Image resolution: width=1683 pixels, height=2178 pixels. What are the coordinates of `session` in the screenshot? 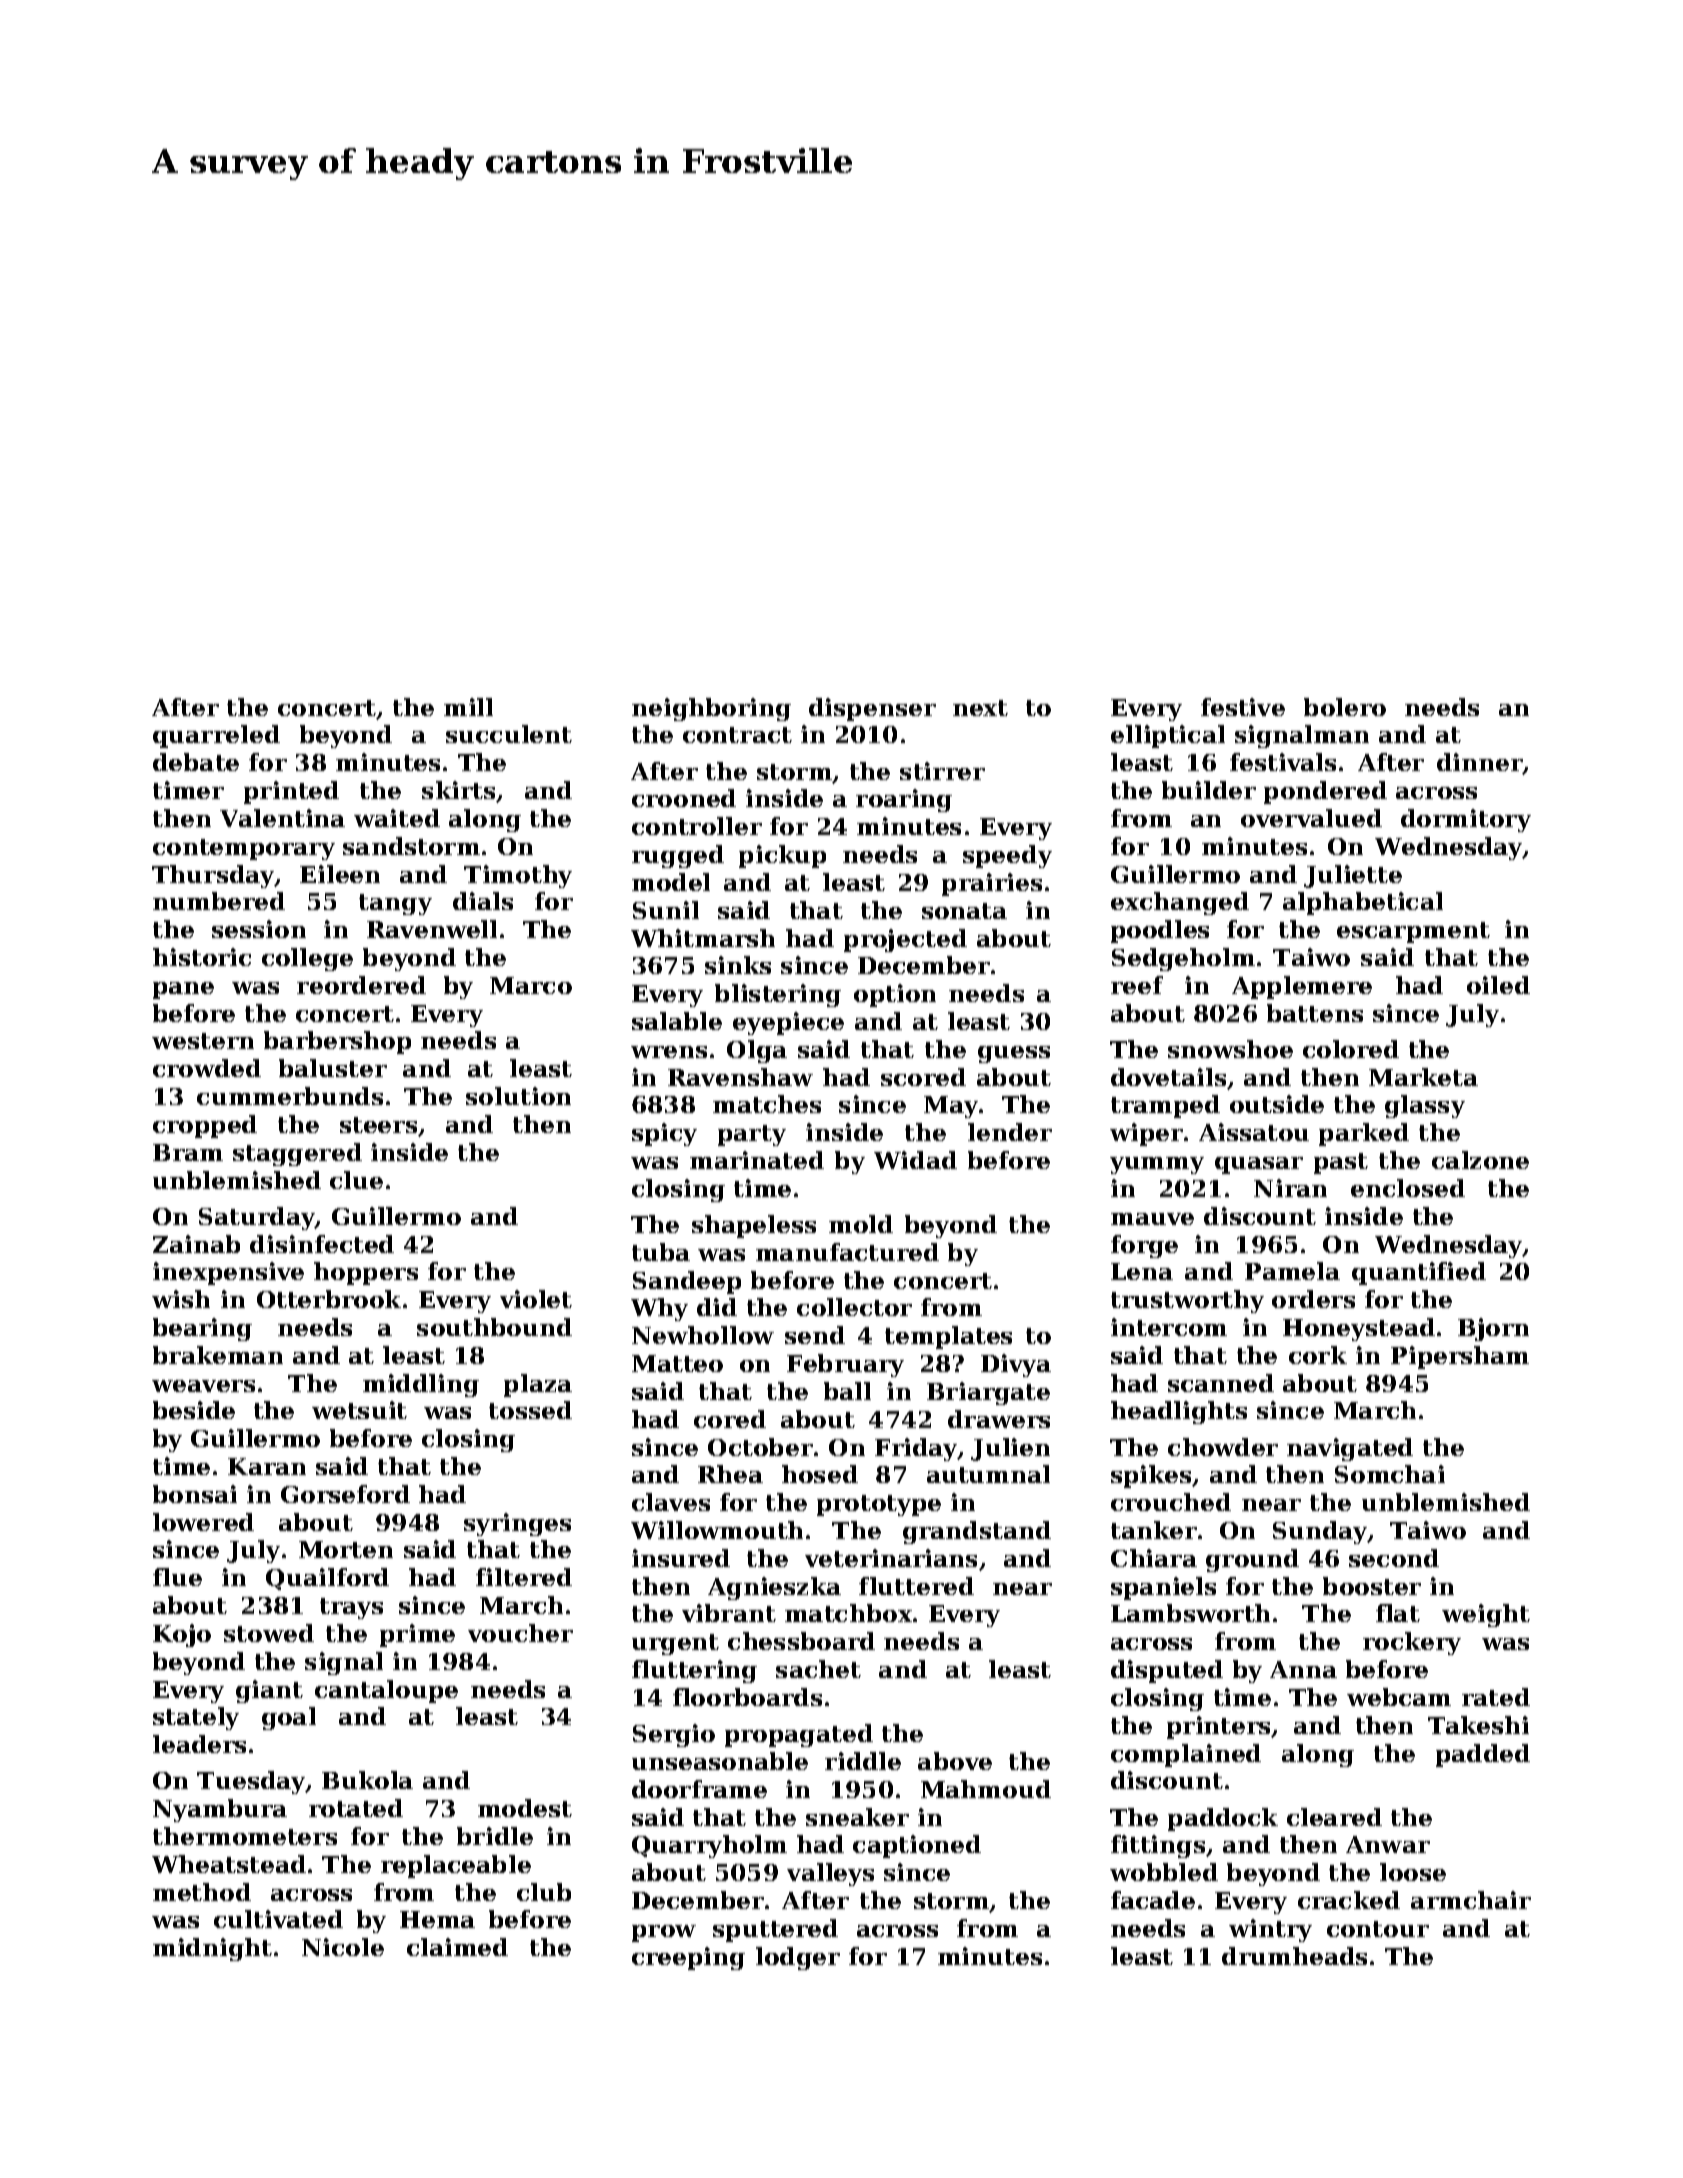 It's located at (259, 929).
